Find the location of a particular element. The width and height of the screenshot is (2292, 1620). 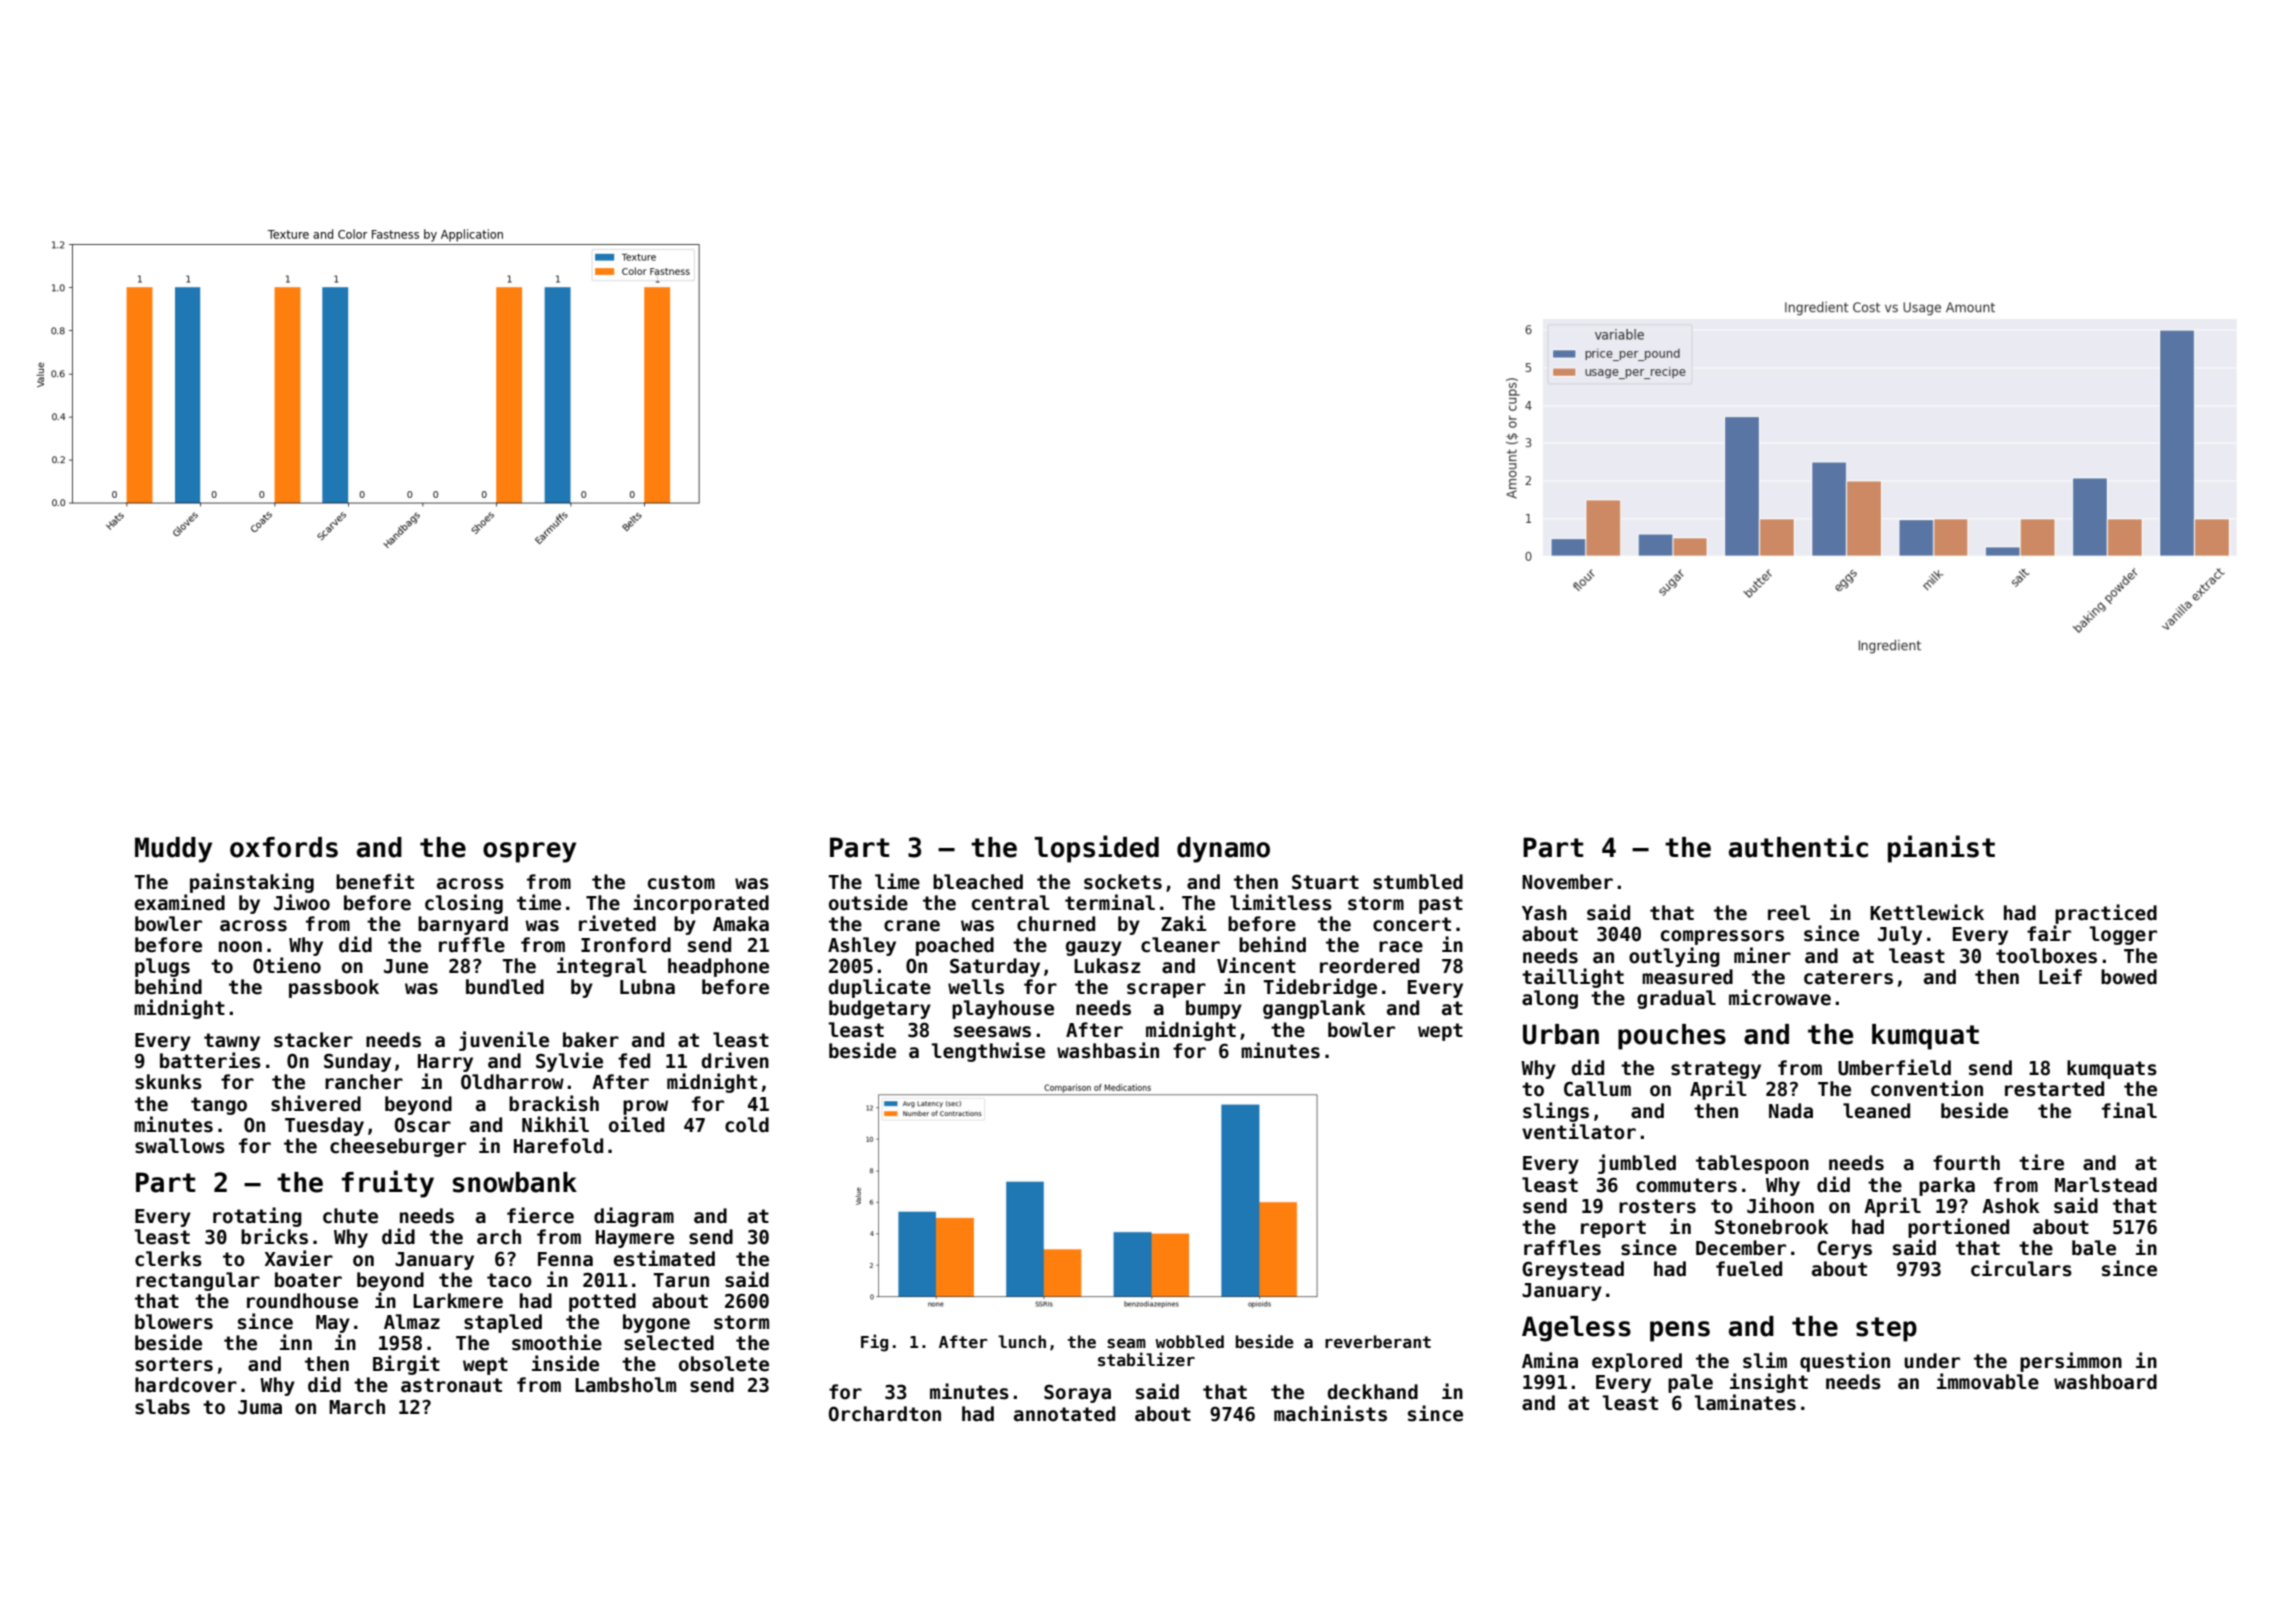

Juma is located at coordinates (260, 1407).
